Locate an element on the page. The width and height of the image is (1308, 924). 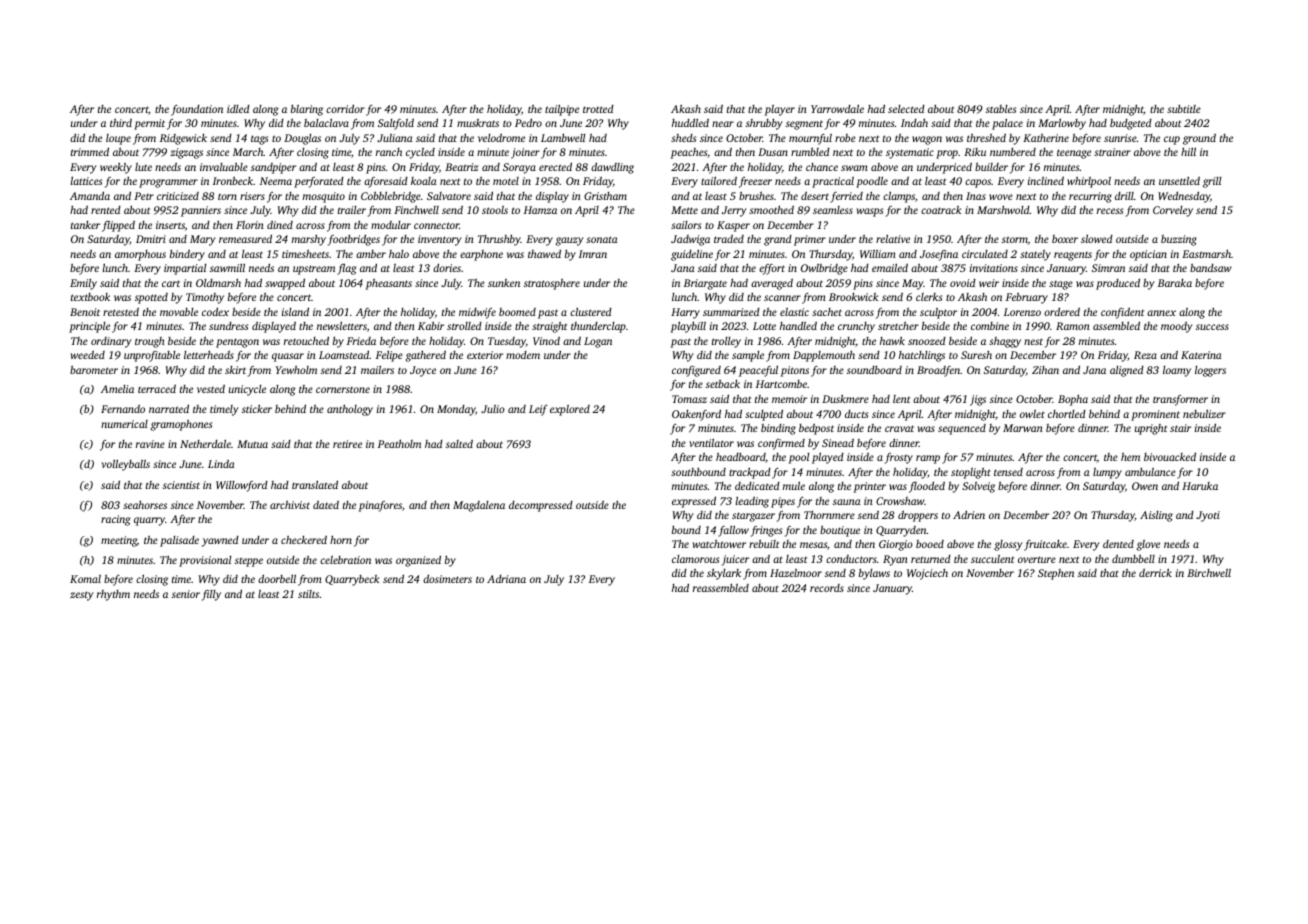
Lambwell is located at coordinates (563, 138).
